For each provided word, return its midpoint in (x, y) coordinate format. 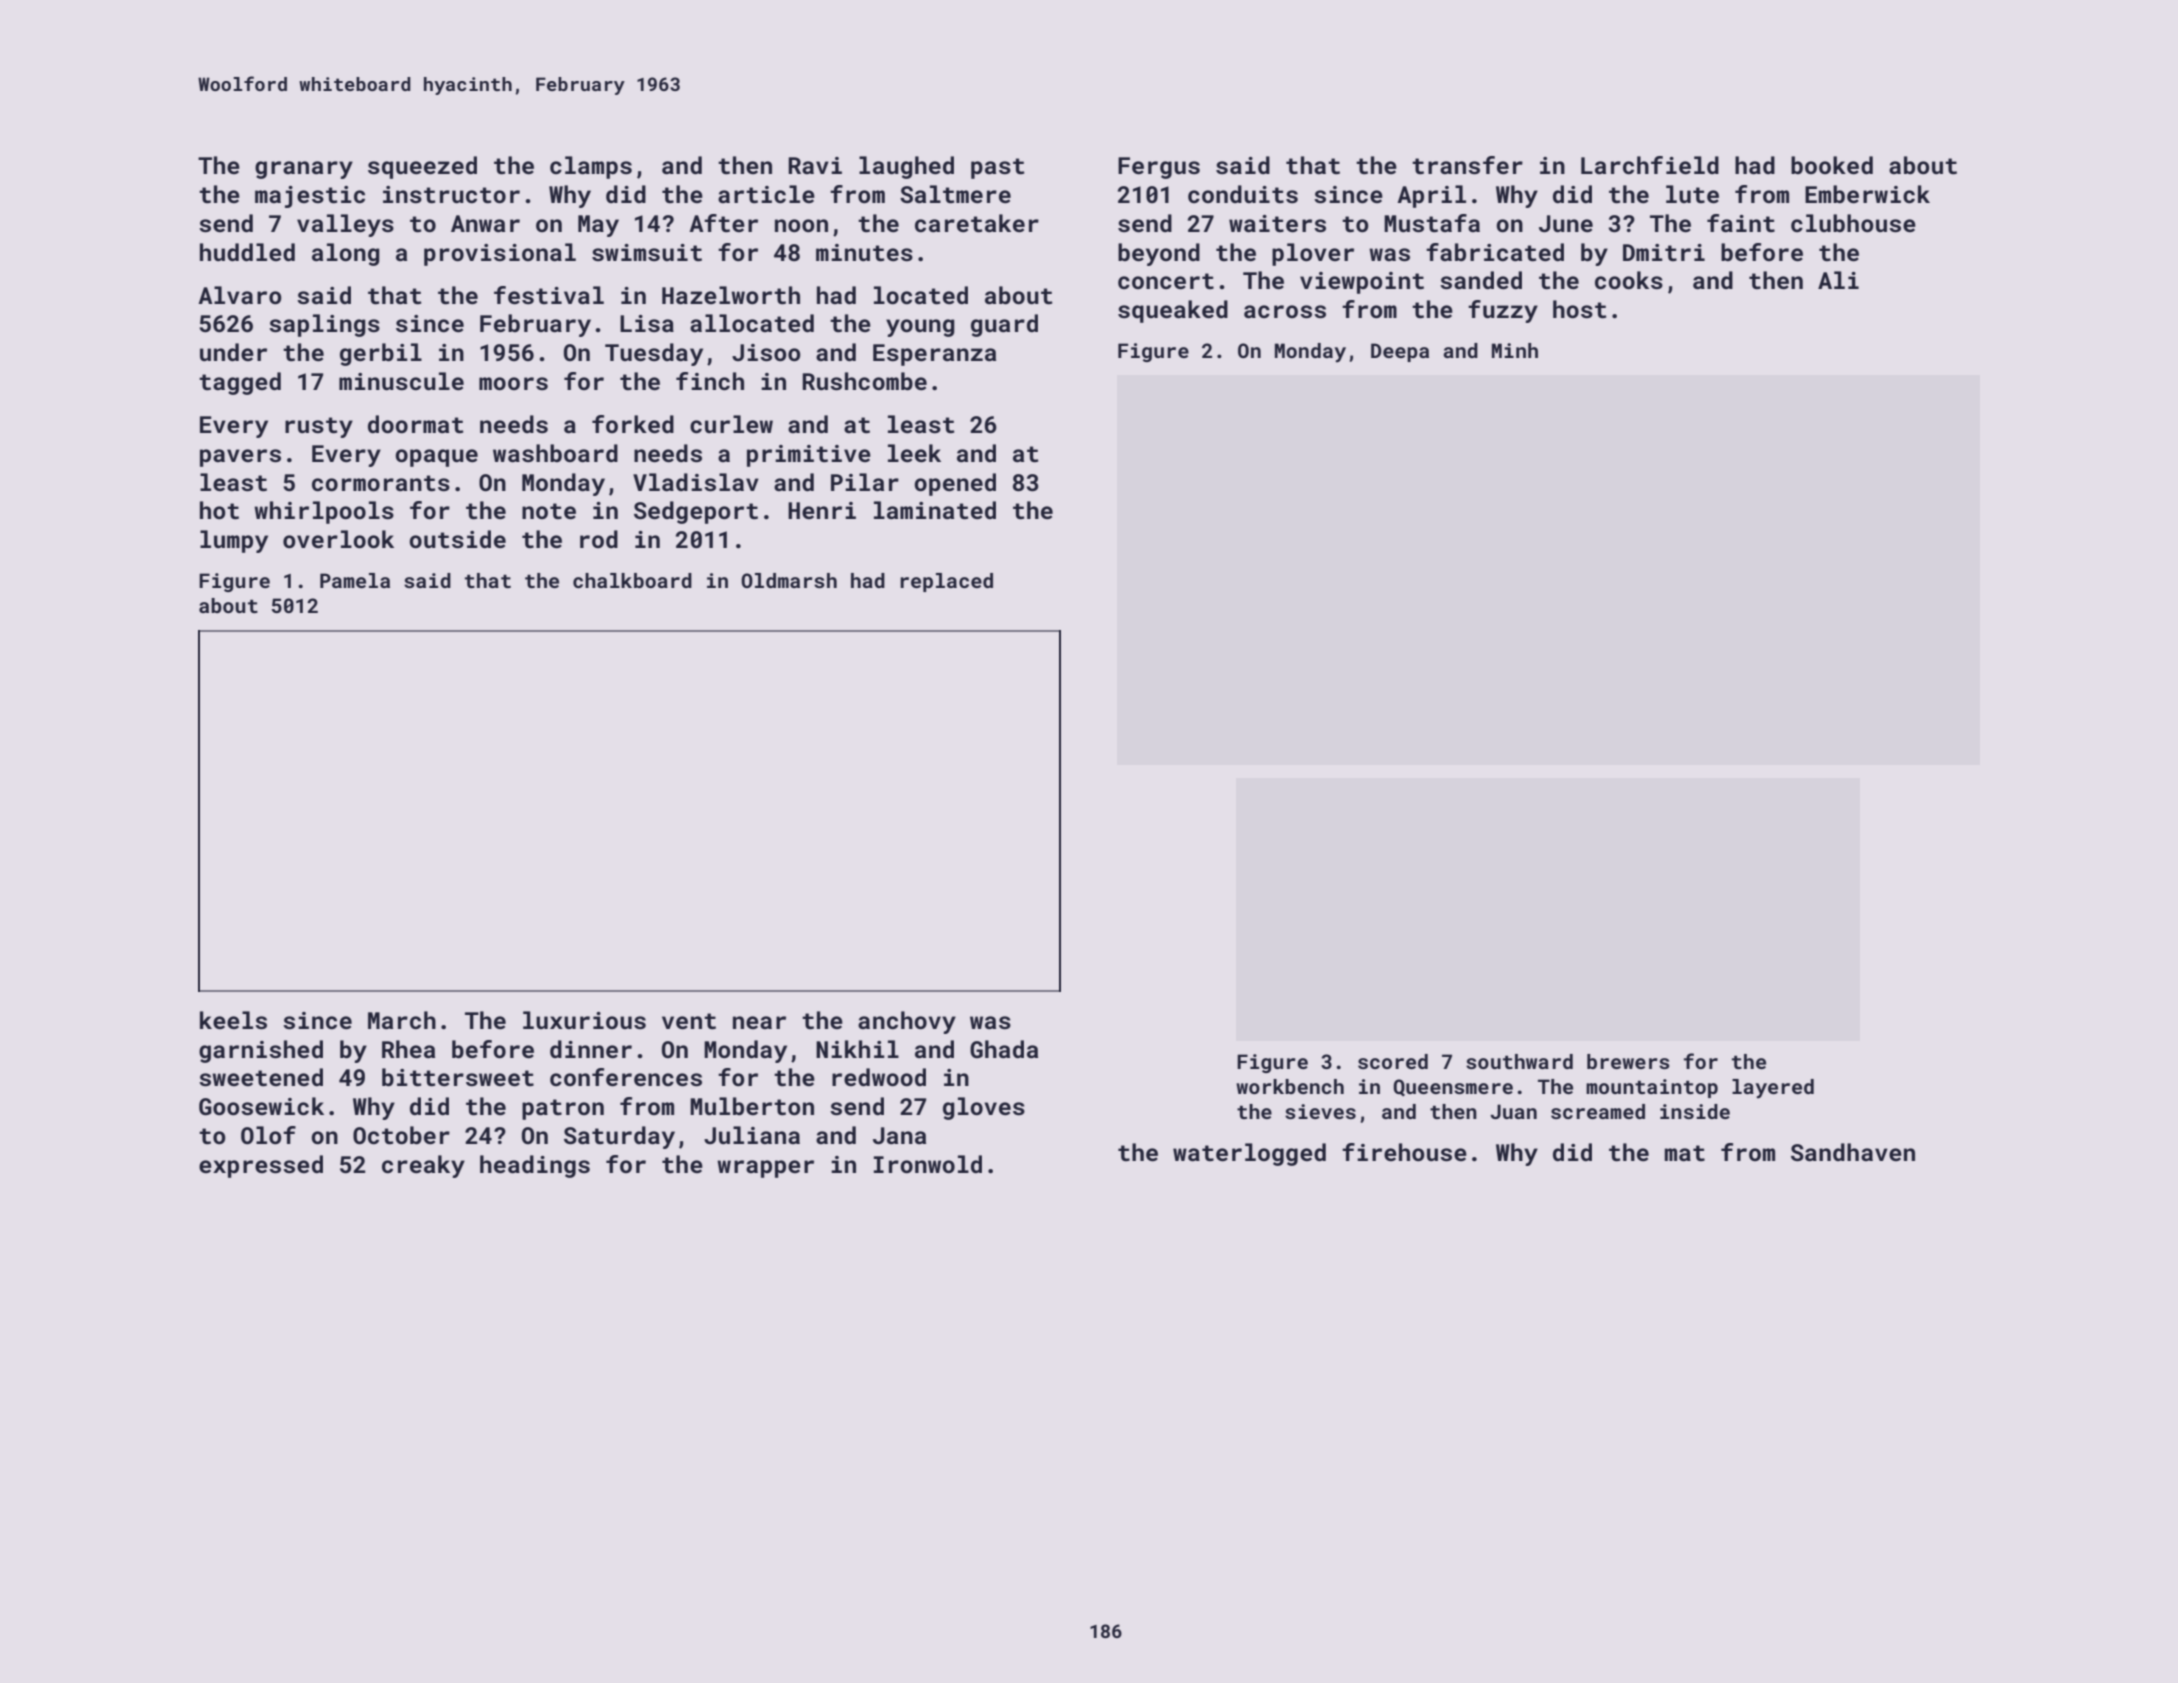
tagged (240, 383)
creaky (423, 1166)
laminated (935, 510)
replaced (946, 582)
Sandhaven (1853, 1152)
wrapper (765, 1169)
